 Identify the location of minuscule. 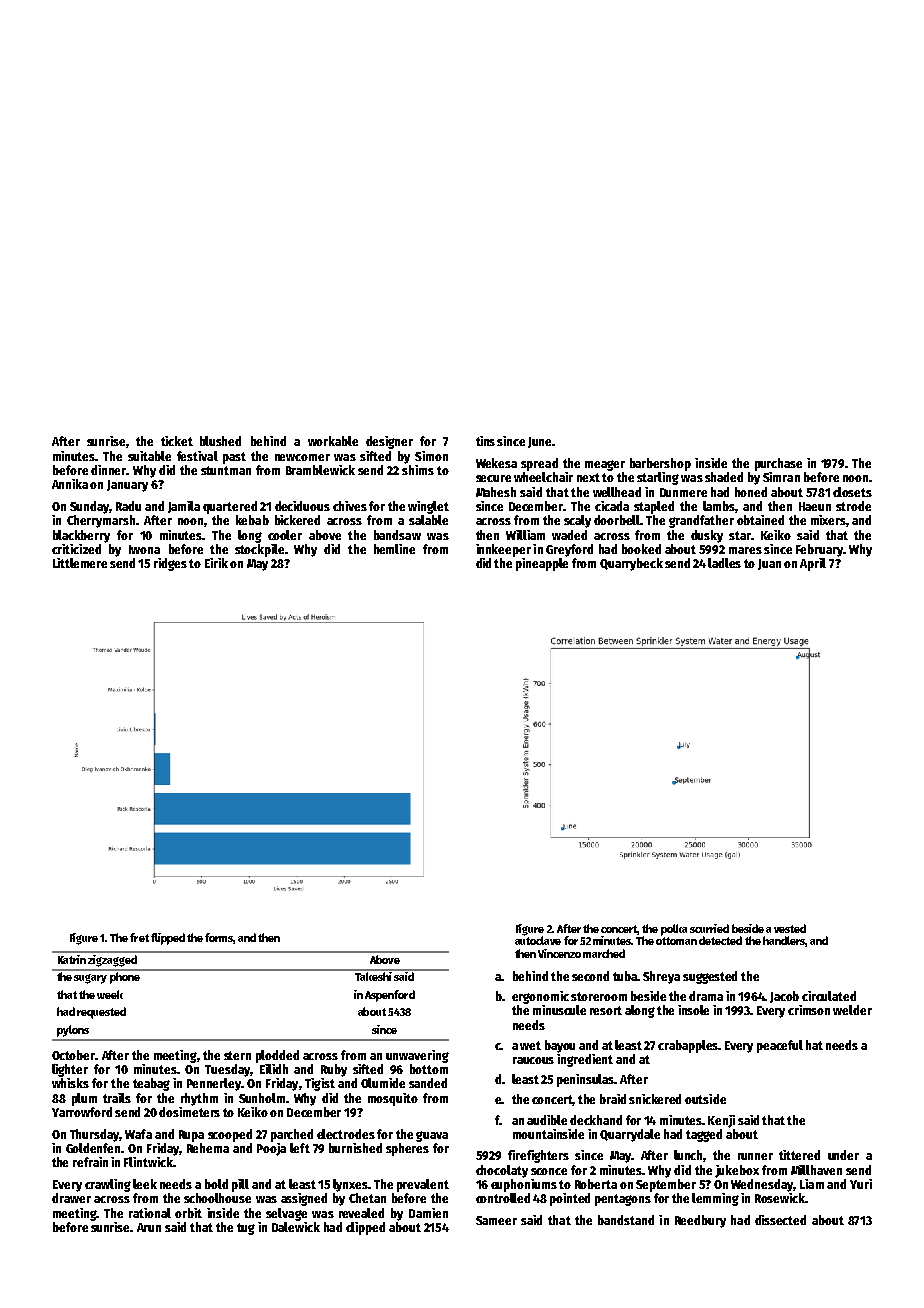
(559, 1010).
